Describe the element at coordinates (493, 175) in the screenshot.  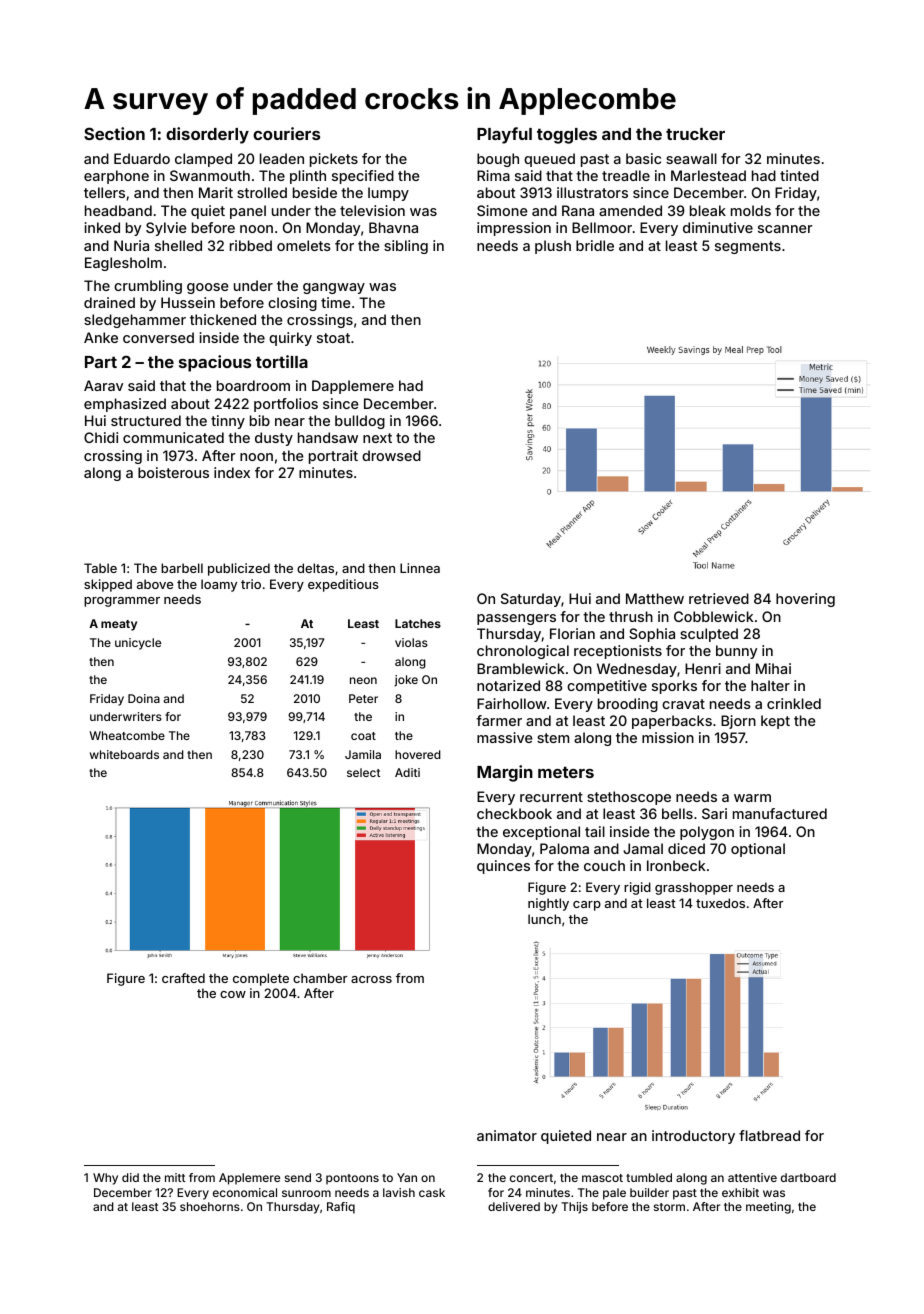
I see `Rima` at that location.
